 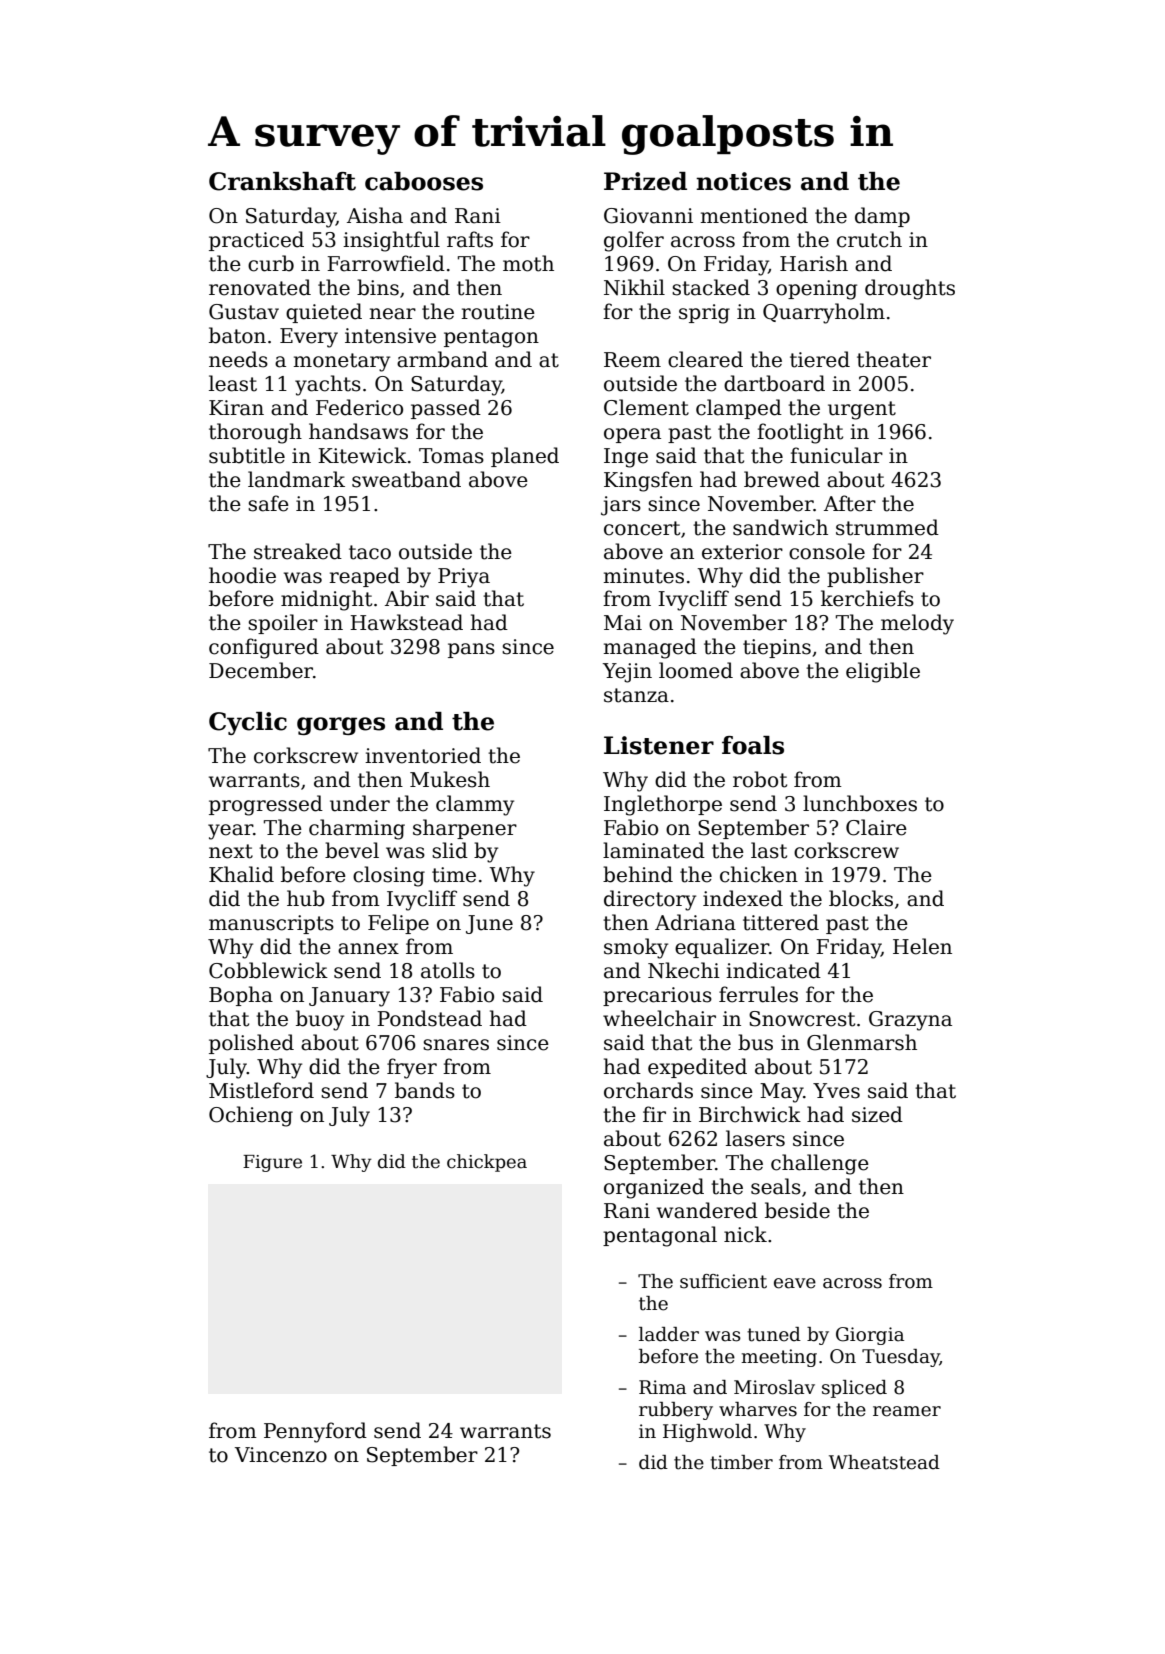 I want to click on mentioned, so click(x=754, y=215).
